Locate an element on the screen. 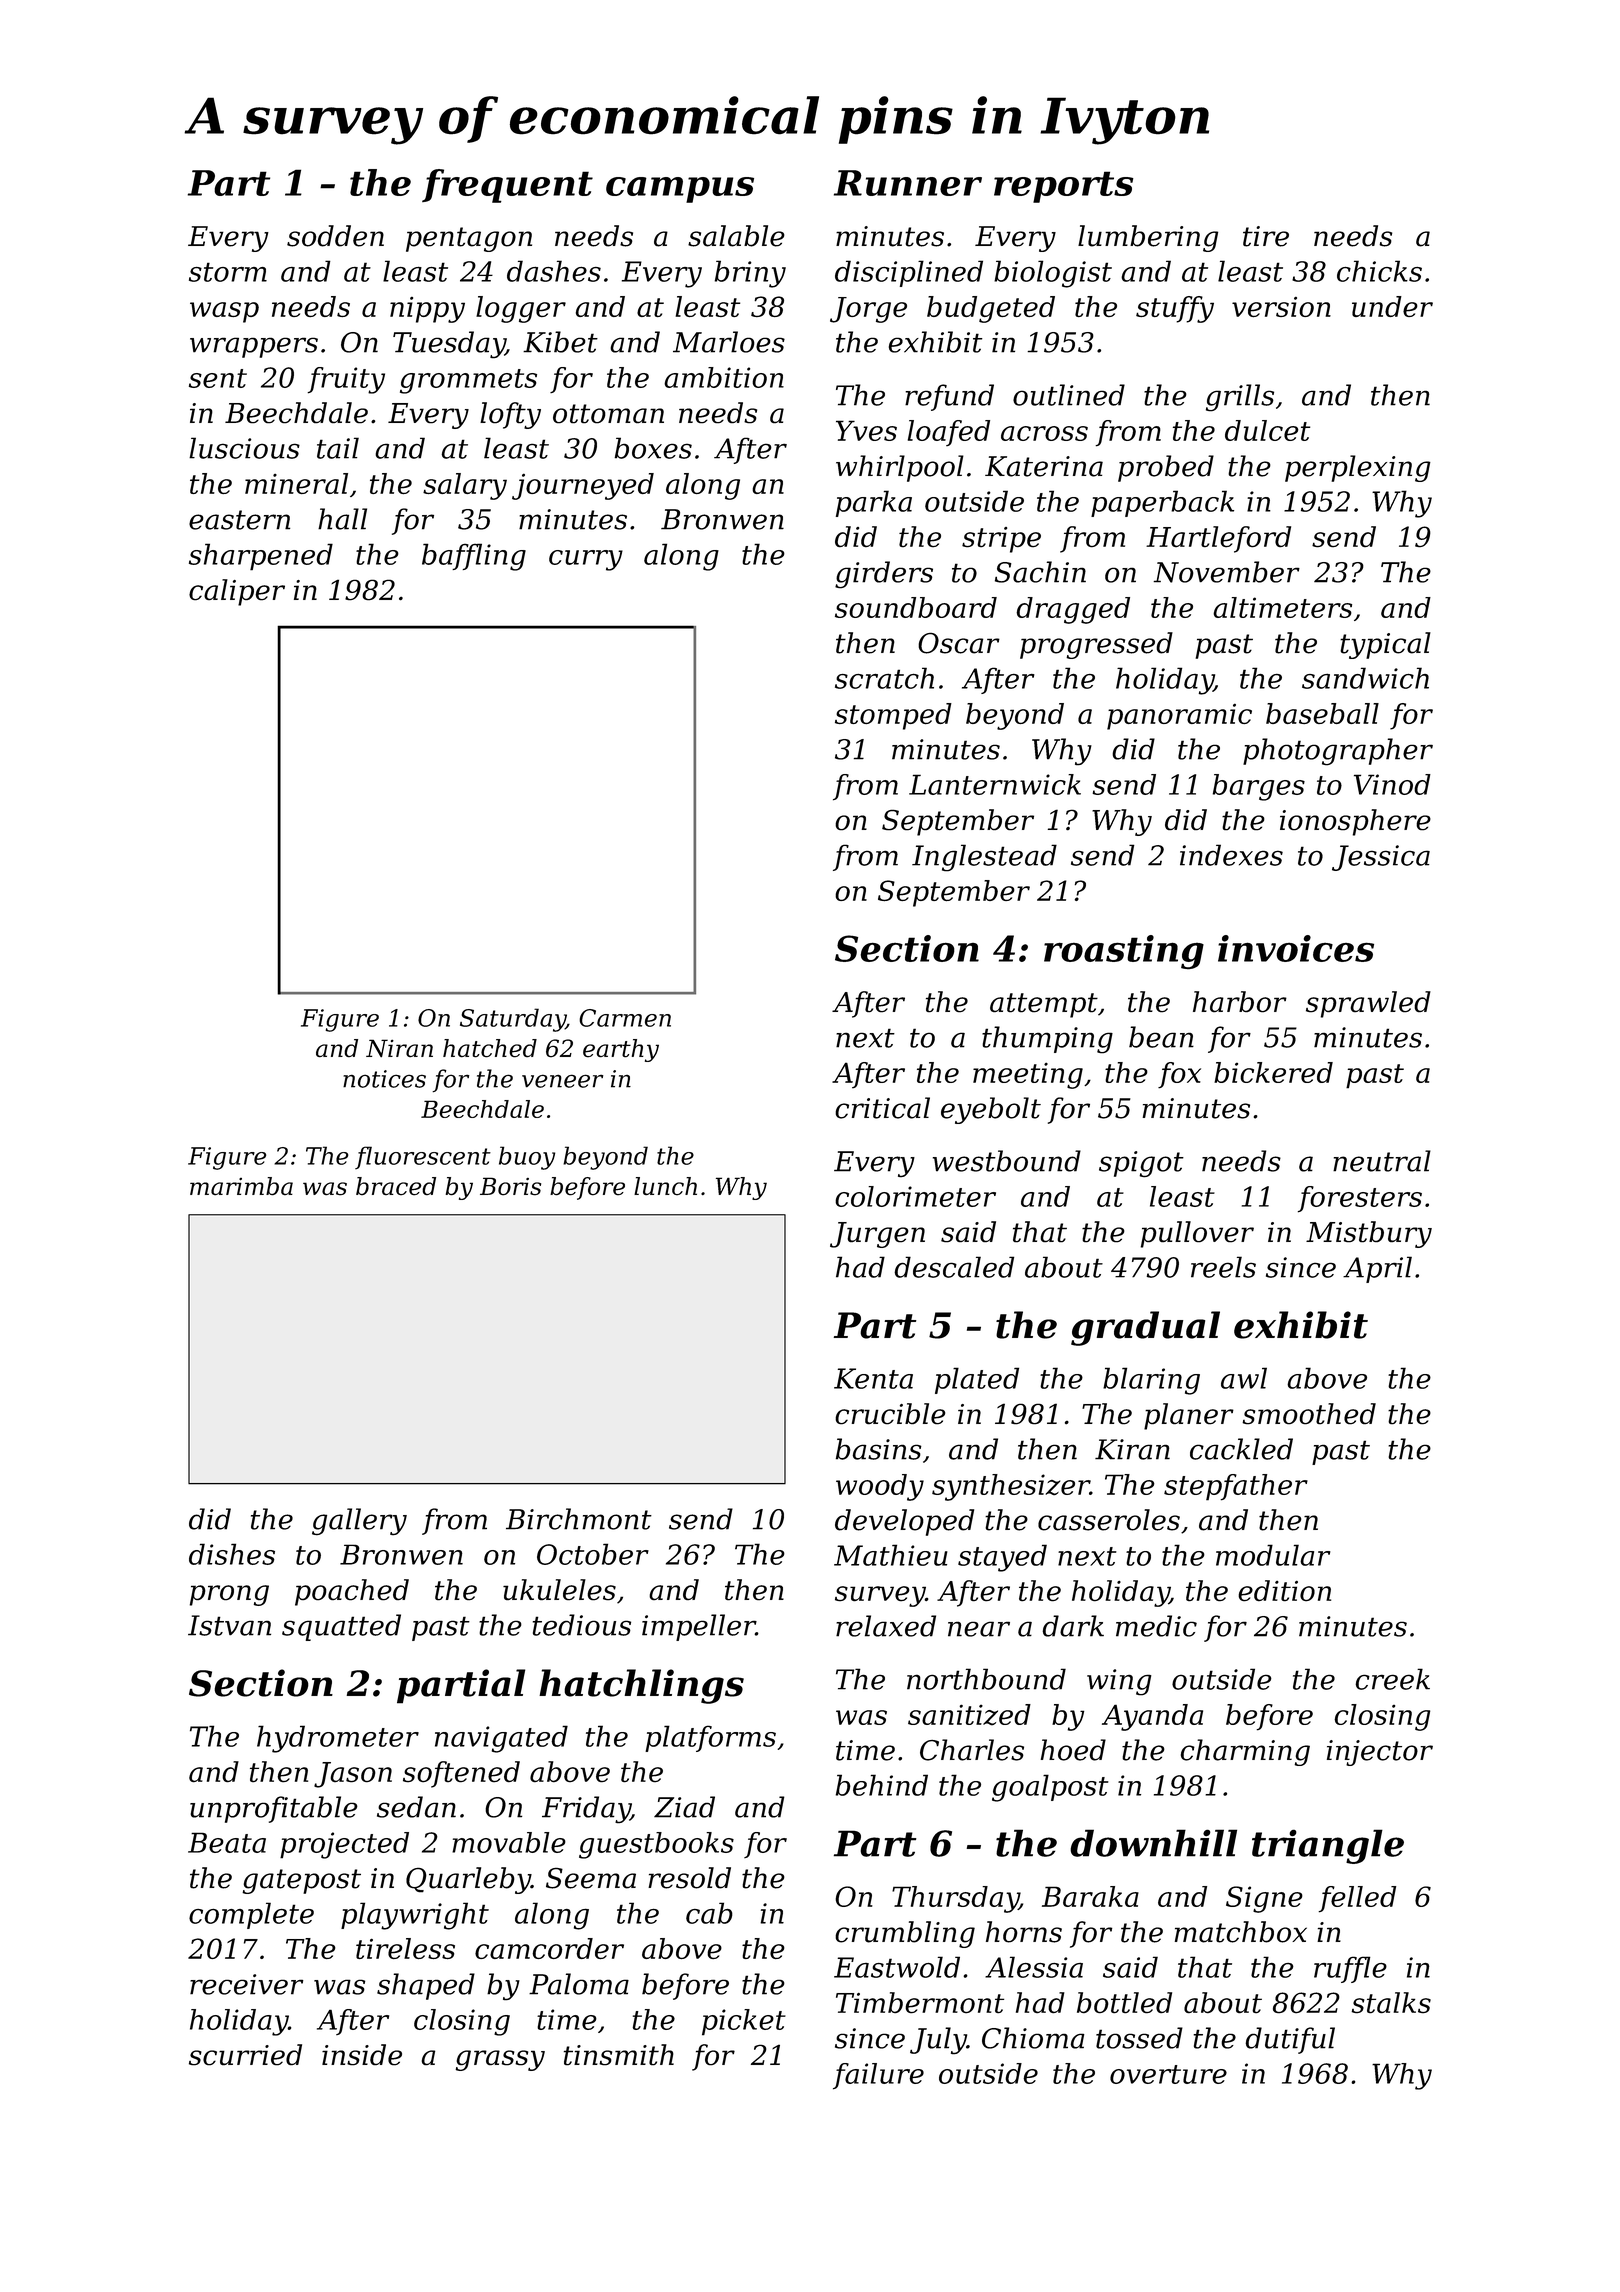 The width and height of the screenshot is (1620, 2292). spigot is located at coordinates (1141, 1164).
